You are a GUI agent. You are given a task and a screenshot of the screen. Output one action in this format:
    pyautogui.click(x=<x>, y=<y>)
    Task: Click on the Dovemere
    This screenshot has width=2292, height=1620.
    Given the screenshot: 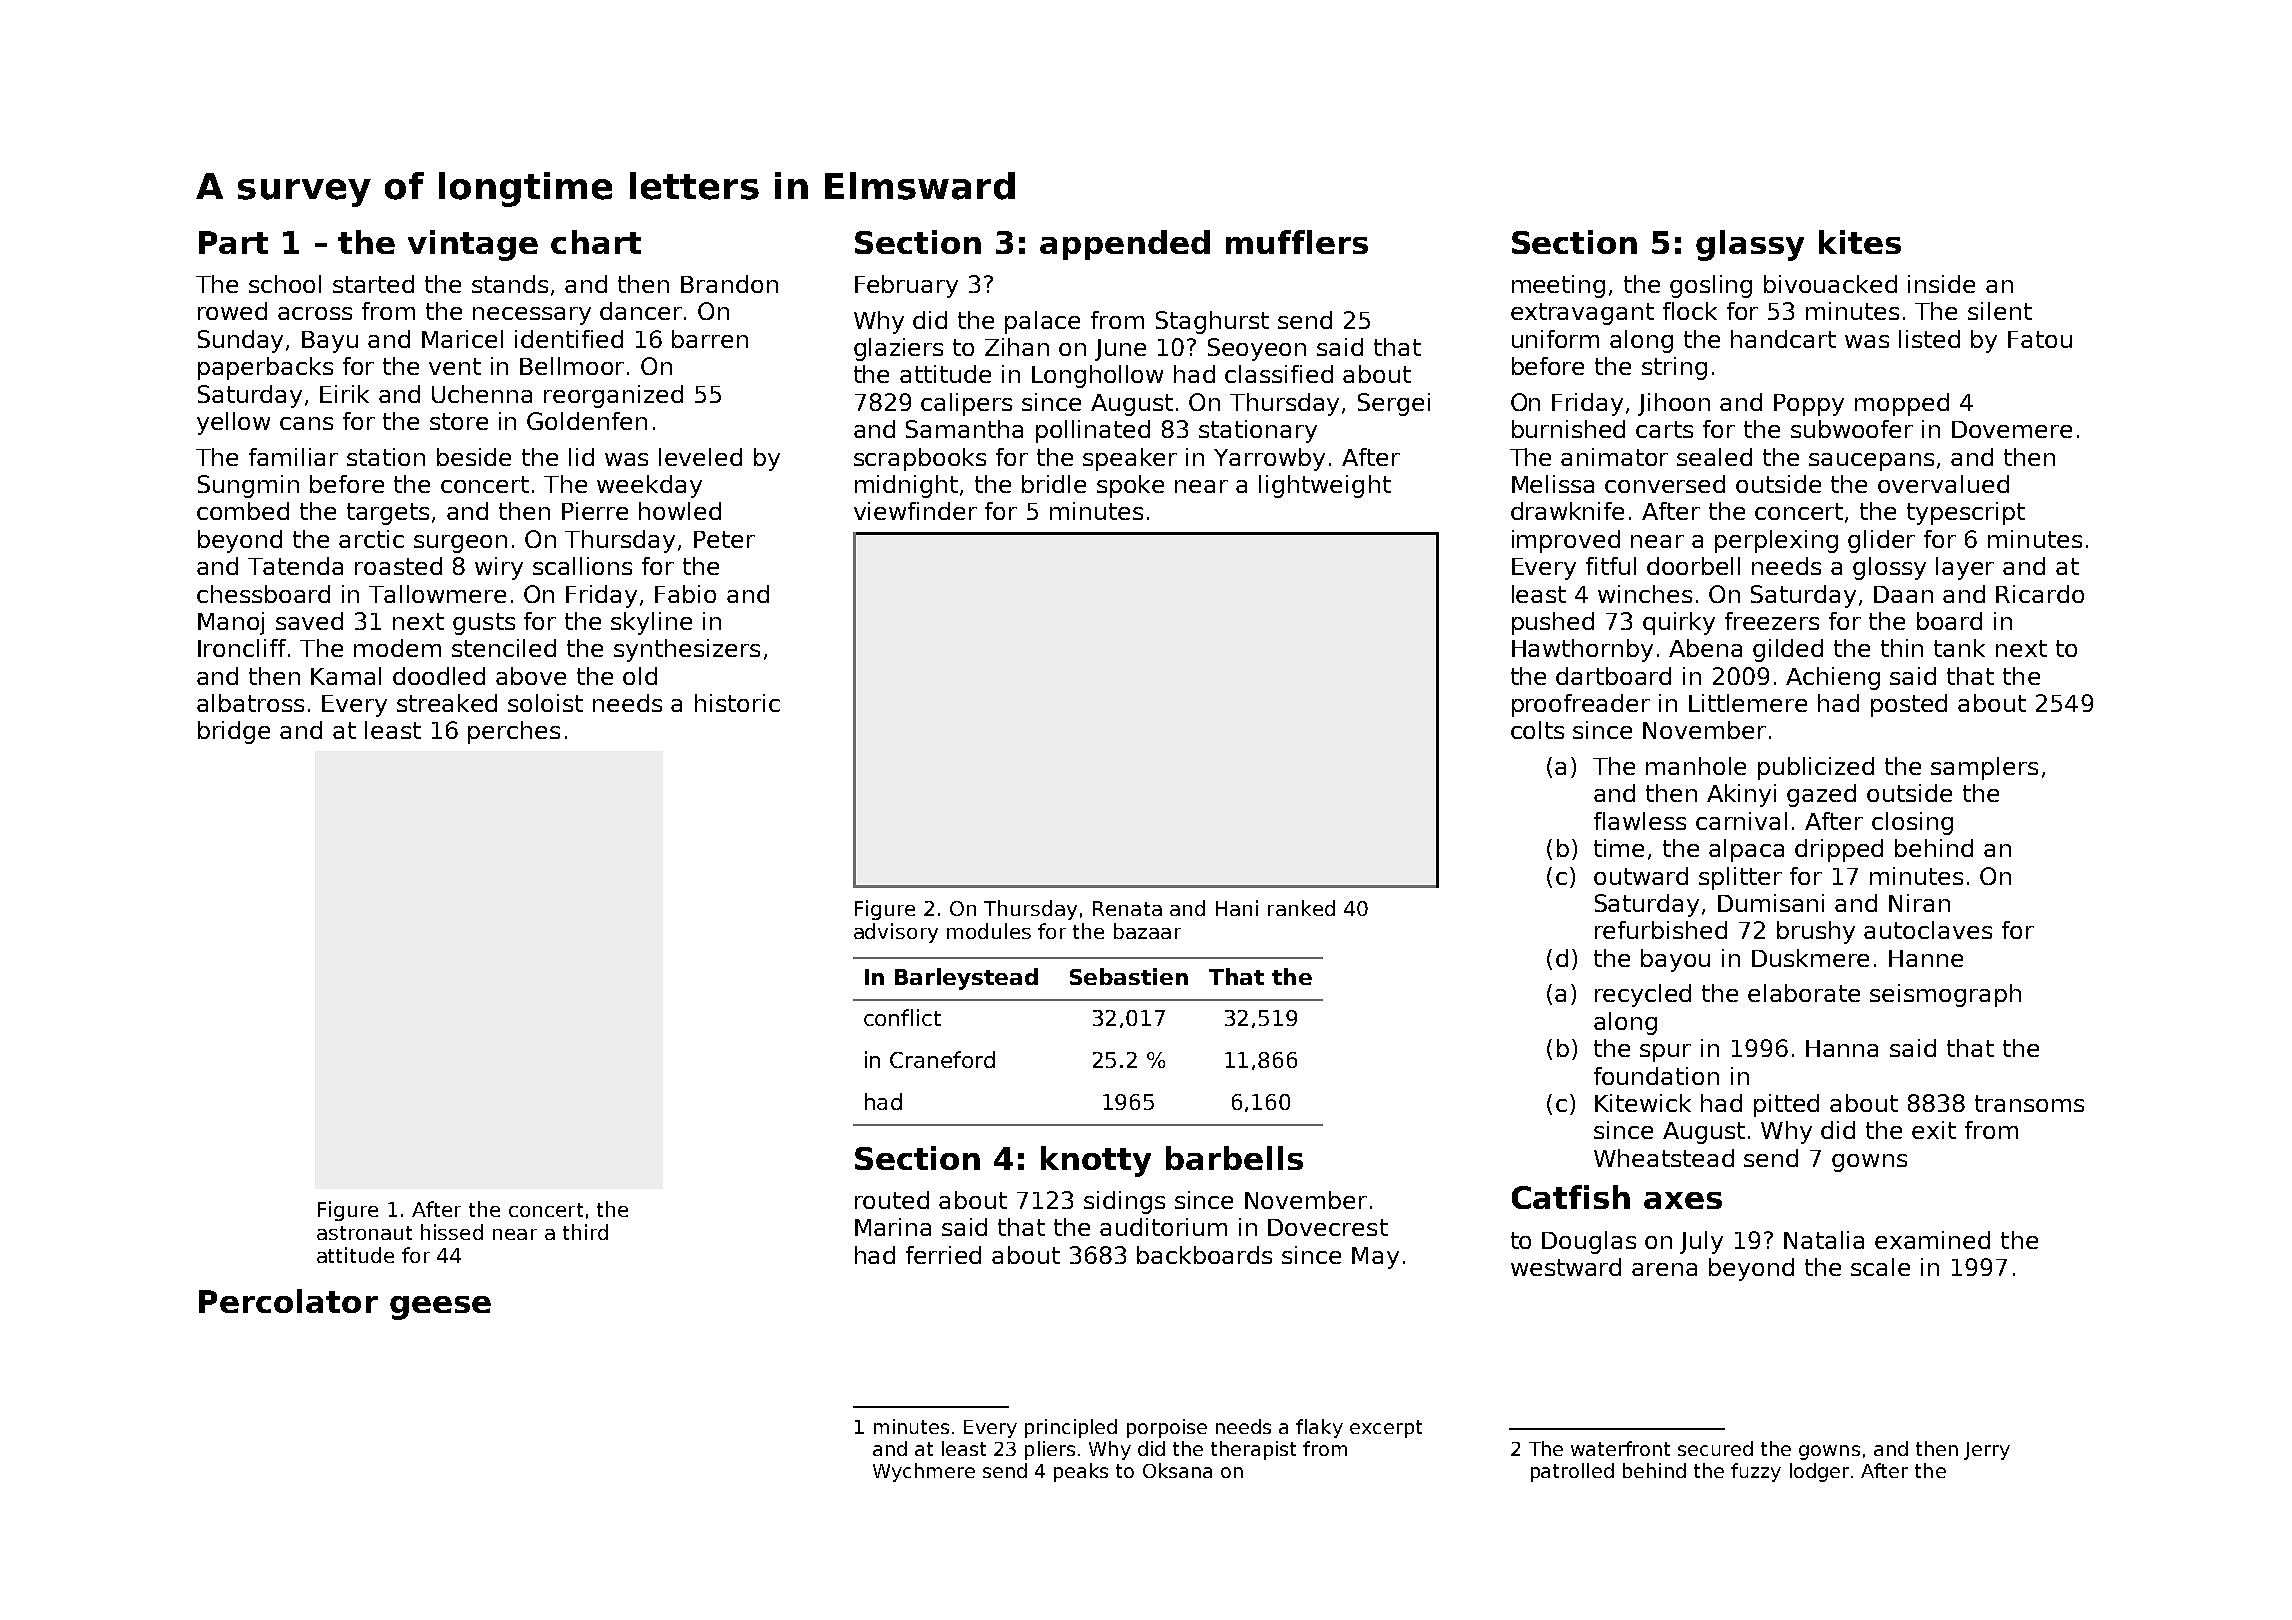 What is the action you would take?
    pyautogui.click(x=2012, y=429)
